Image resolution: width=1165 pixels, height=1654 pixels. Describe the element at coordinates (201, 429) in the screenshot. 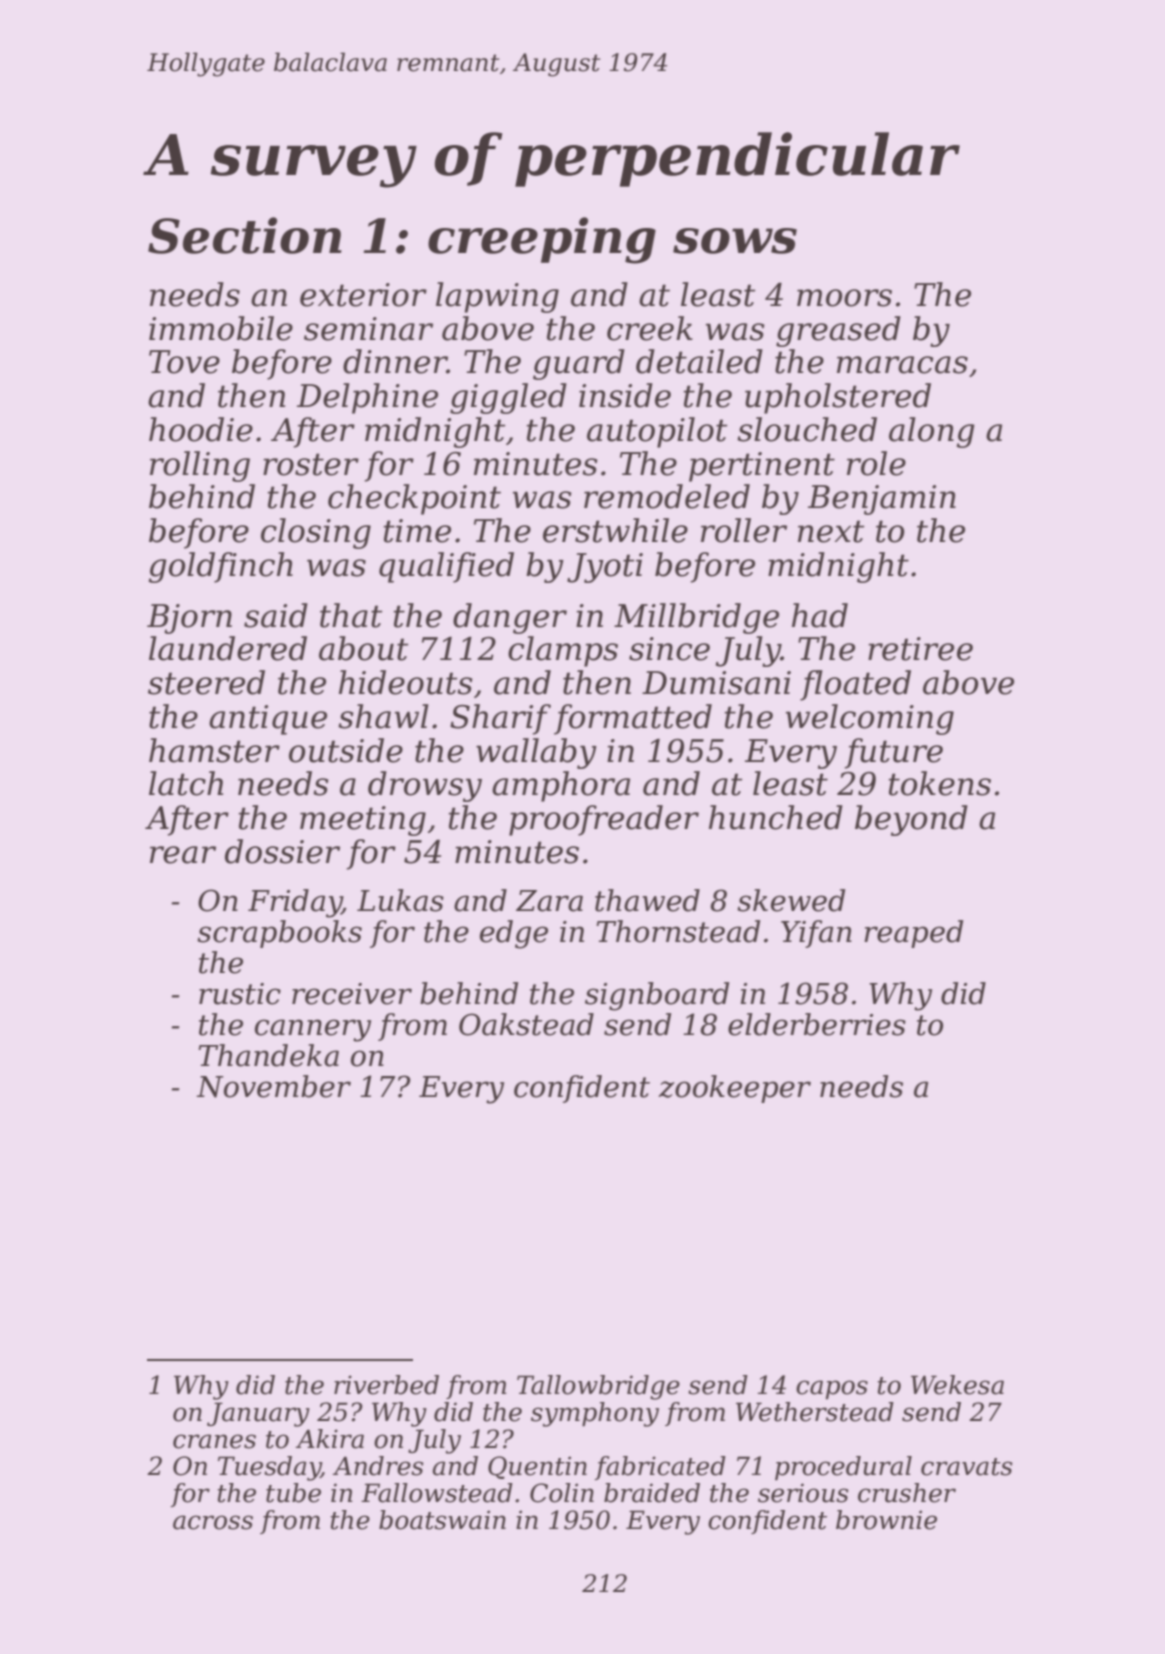

I see `hoodie` at that location.
